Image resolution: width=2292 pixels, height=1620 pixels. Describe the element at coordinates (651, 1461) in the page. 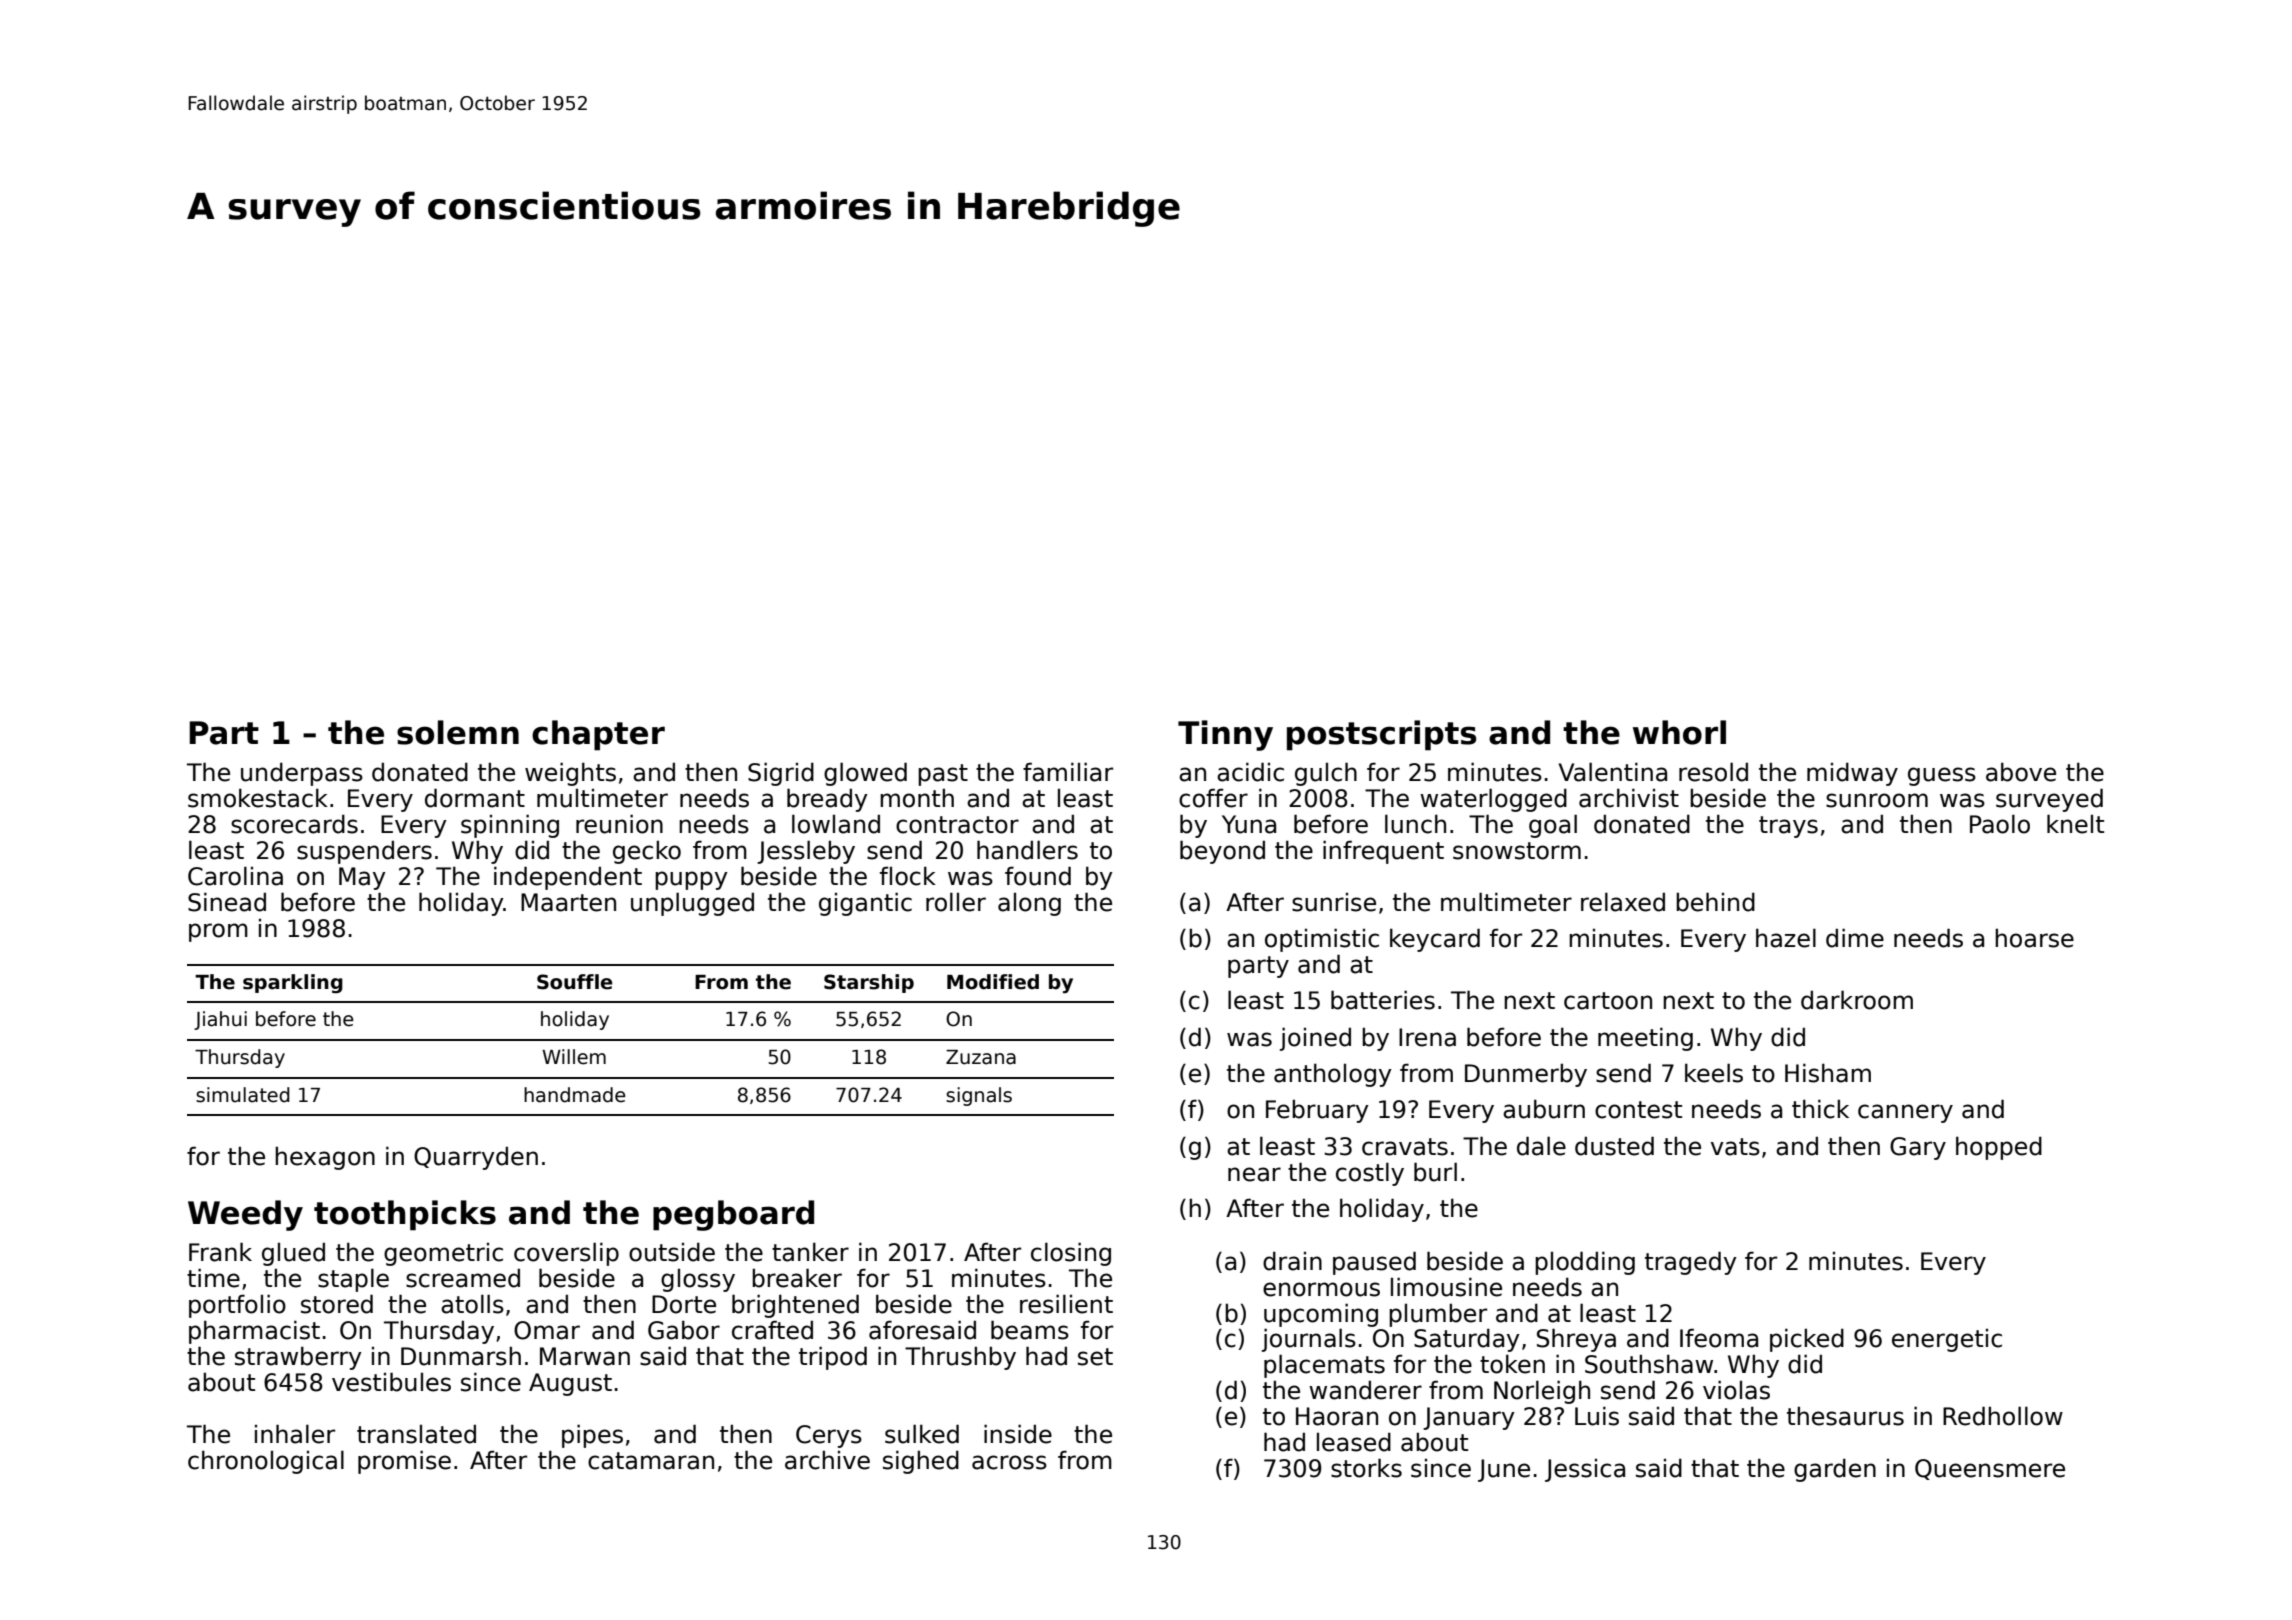

I see `catamaran` at that location.
